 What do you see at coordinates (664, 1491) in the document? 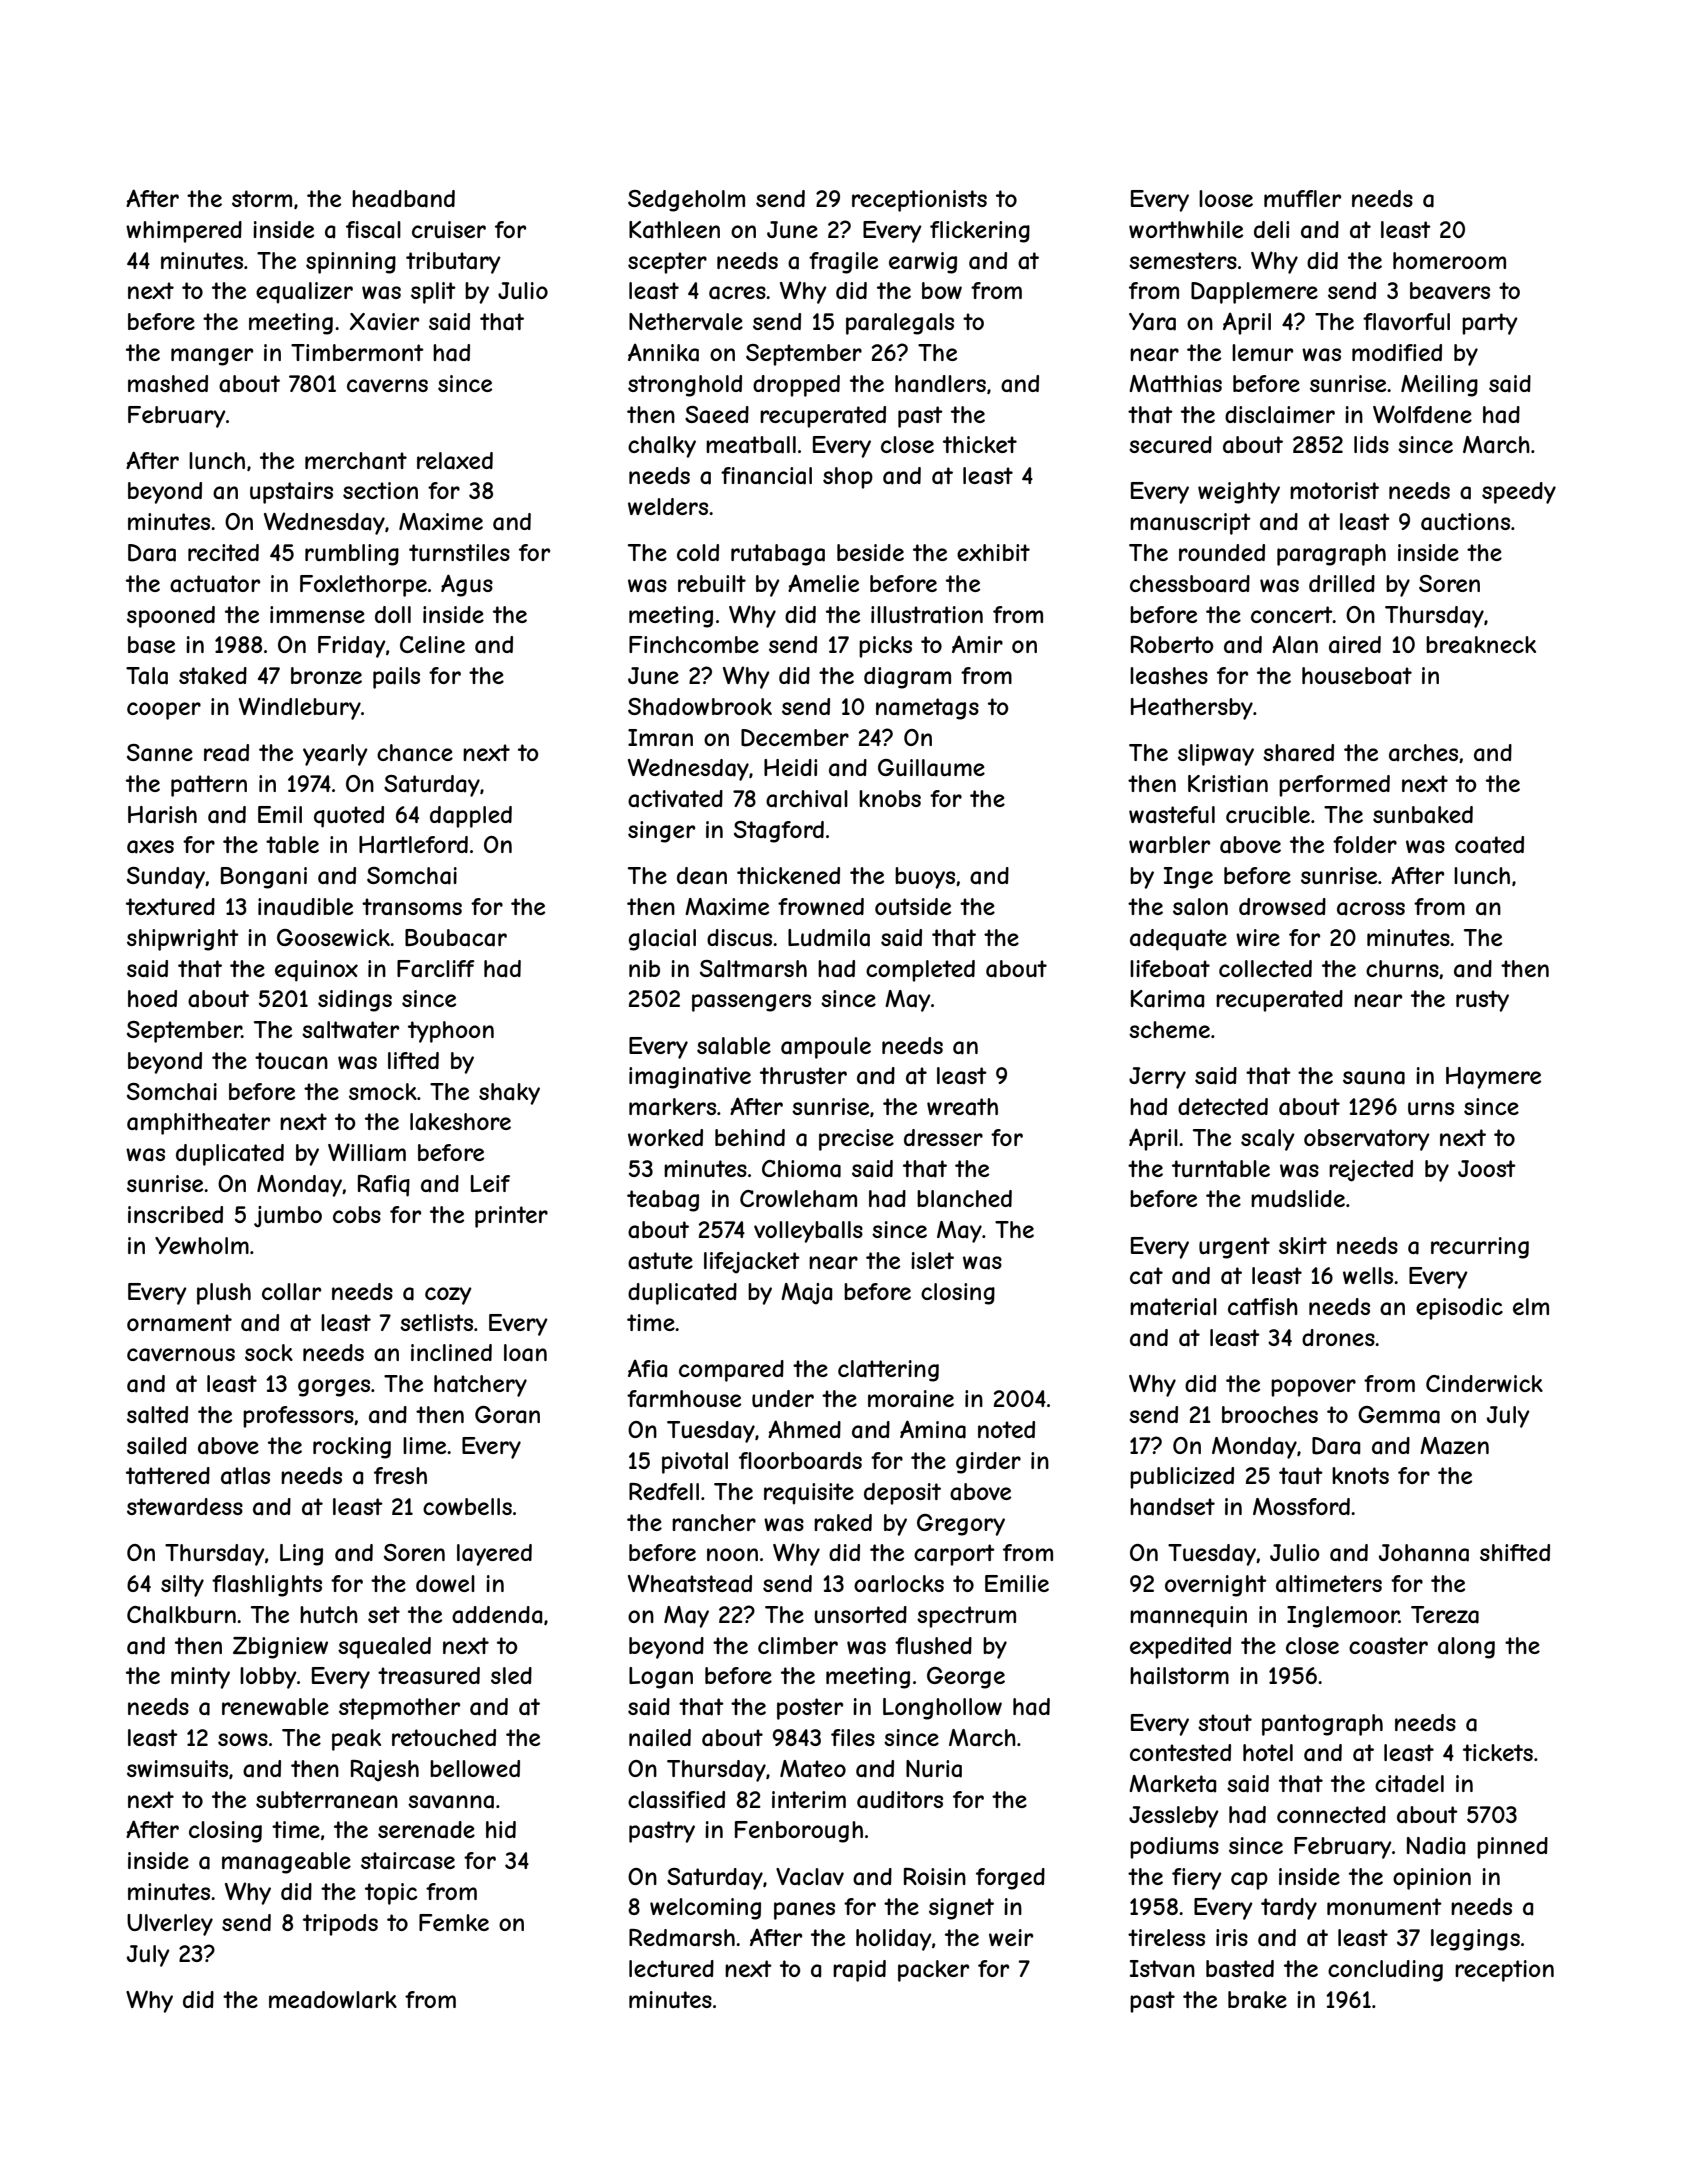
I see `Redfell` at bounding box center [664, 1491].
